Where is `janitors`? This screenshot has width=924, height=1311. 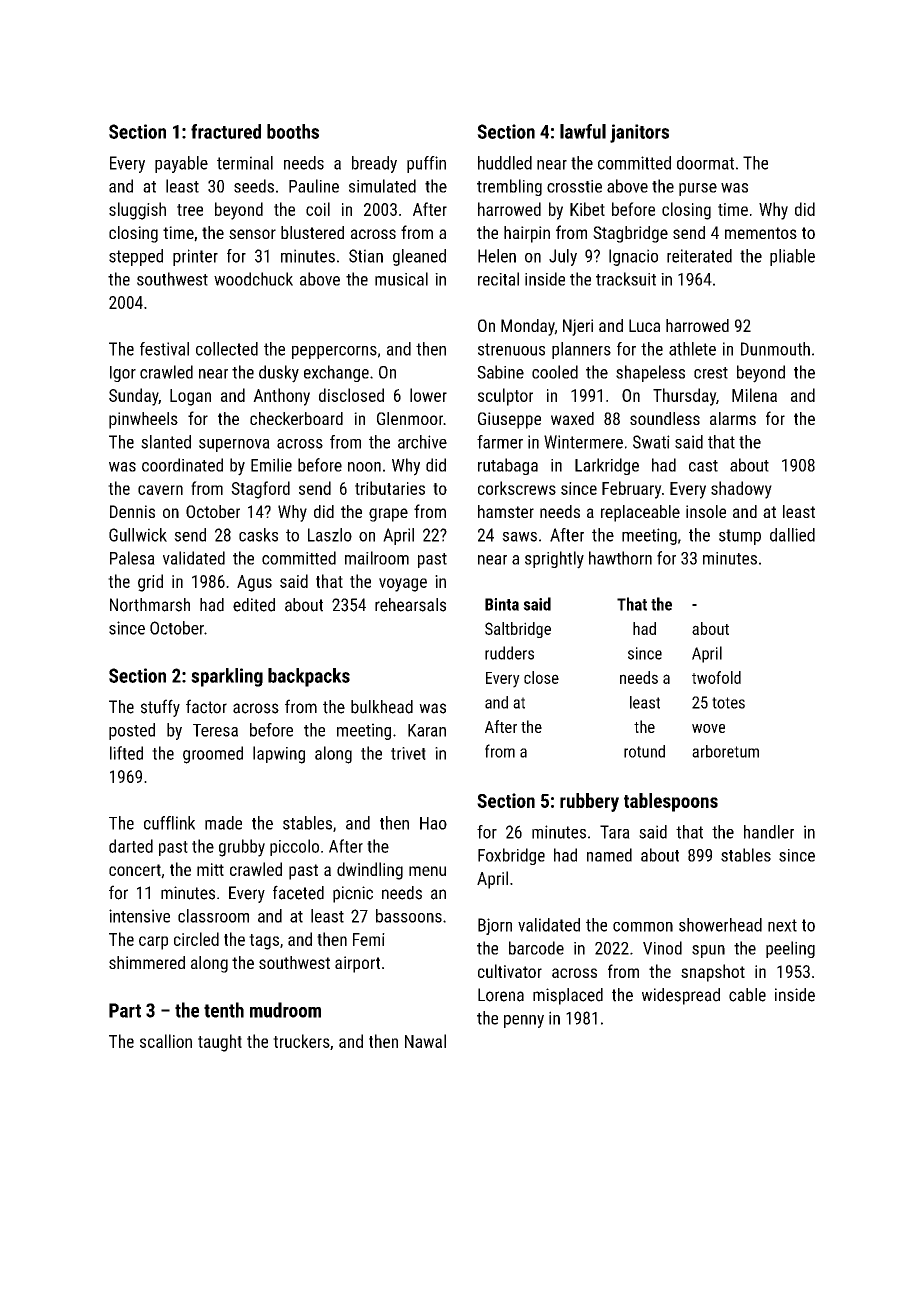
janitors is located at coordinates (639, 133).
